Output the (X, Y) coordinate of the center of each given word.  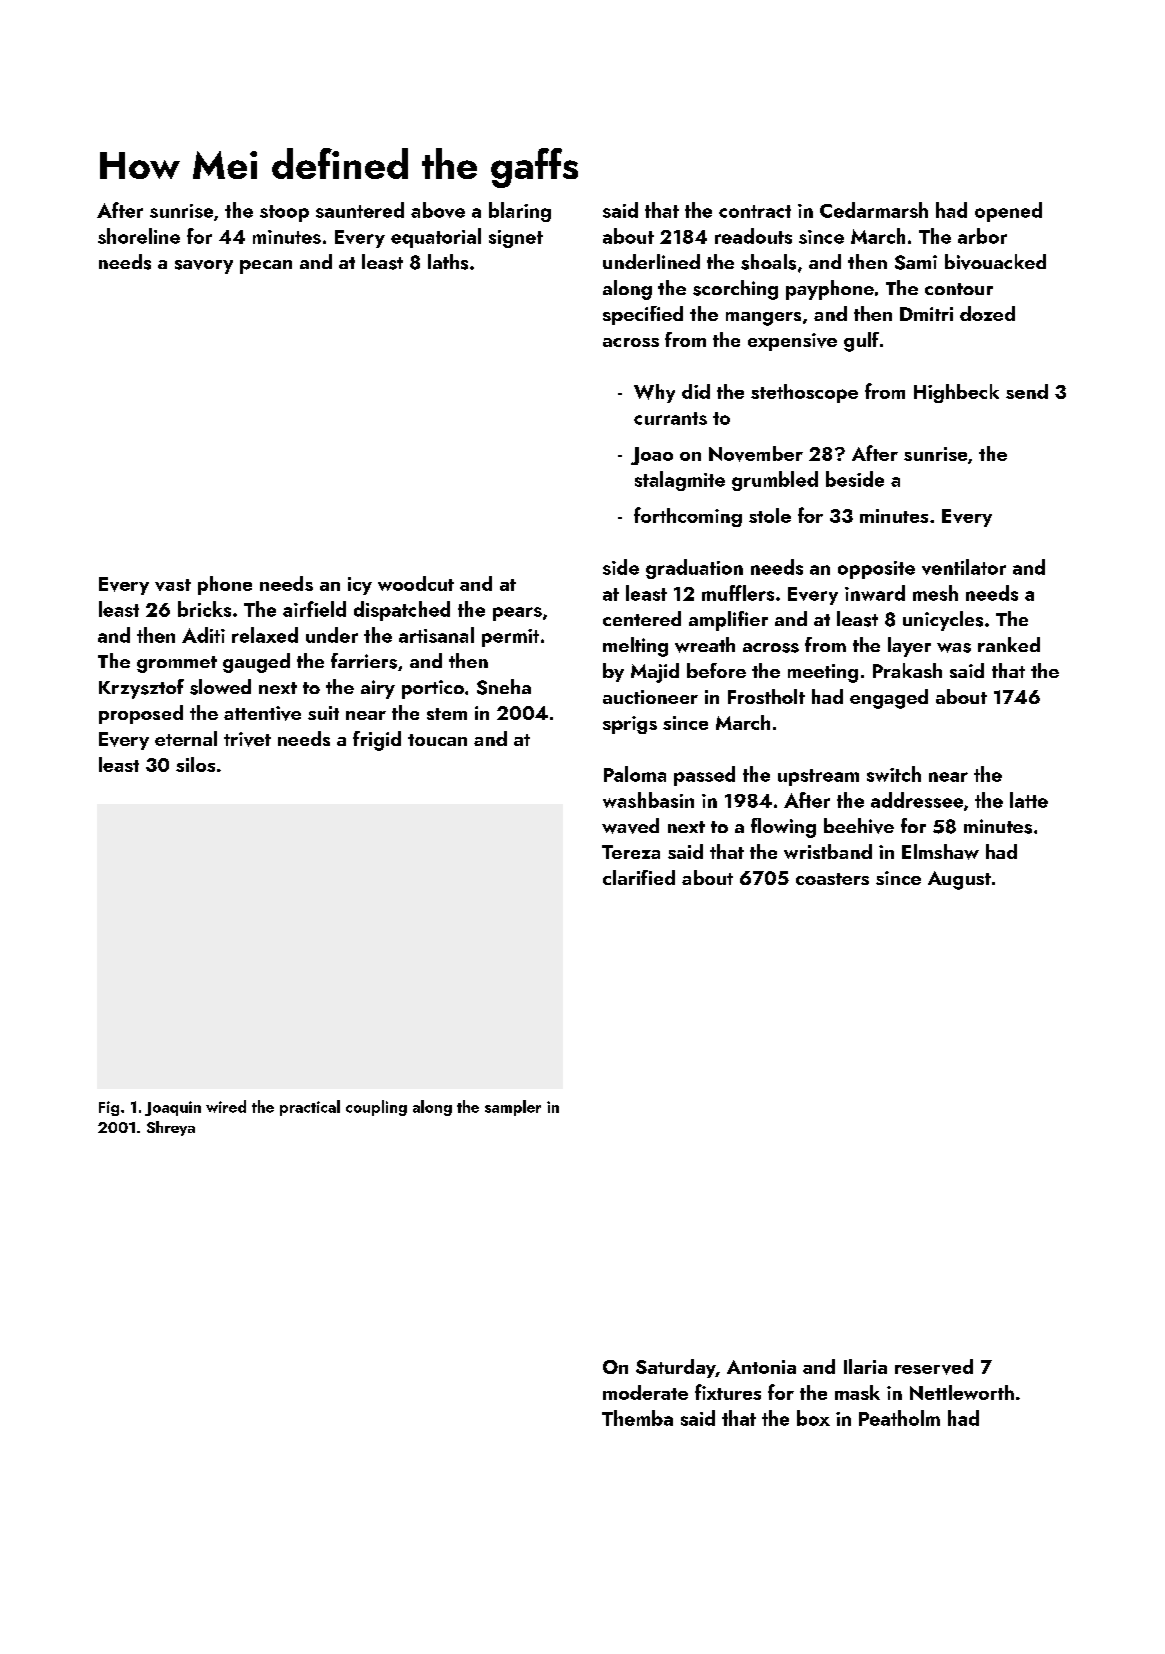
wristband (828, 851)
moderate (645, 1392)
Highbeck (956, 393)
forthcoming (688, 517)
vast (173, 585)
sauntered (360, 210)
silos (195, 764)
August (959, 880)
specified (643, 315)
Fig (109, 1108)
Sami (916, 262)
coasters (832, 879)
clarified (639, 877)
